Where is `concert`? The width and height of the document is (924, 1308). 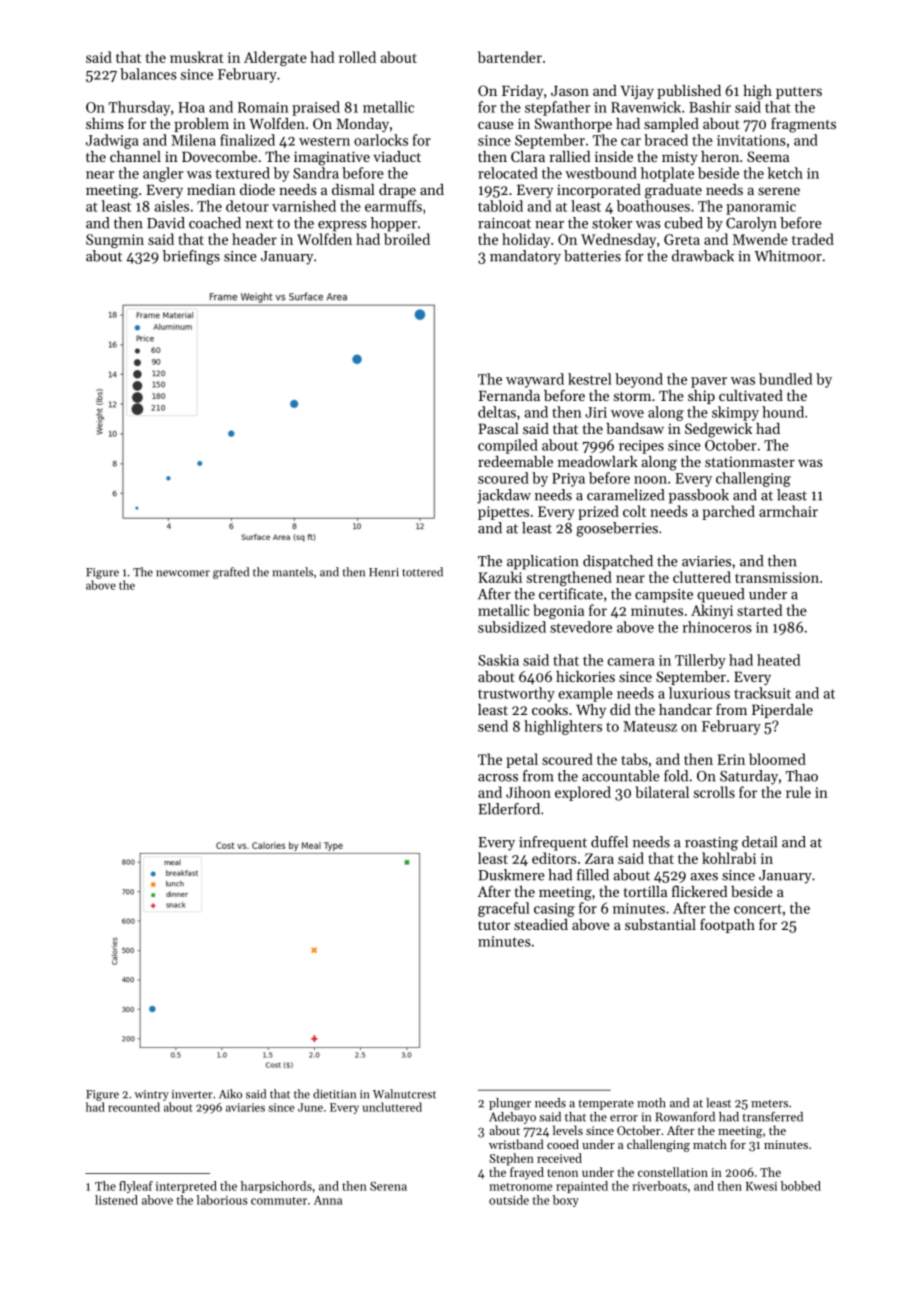
concert is located at coordinates (758, 909).
